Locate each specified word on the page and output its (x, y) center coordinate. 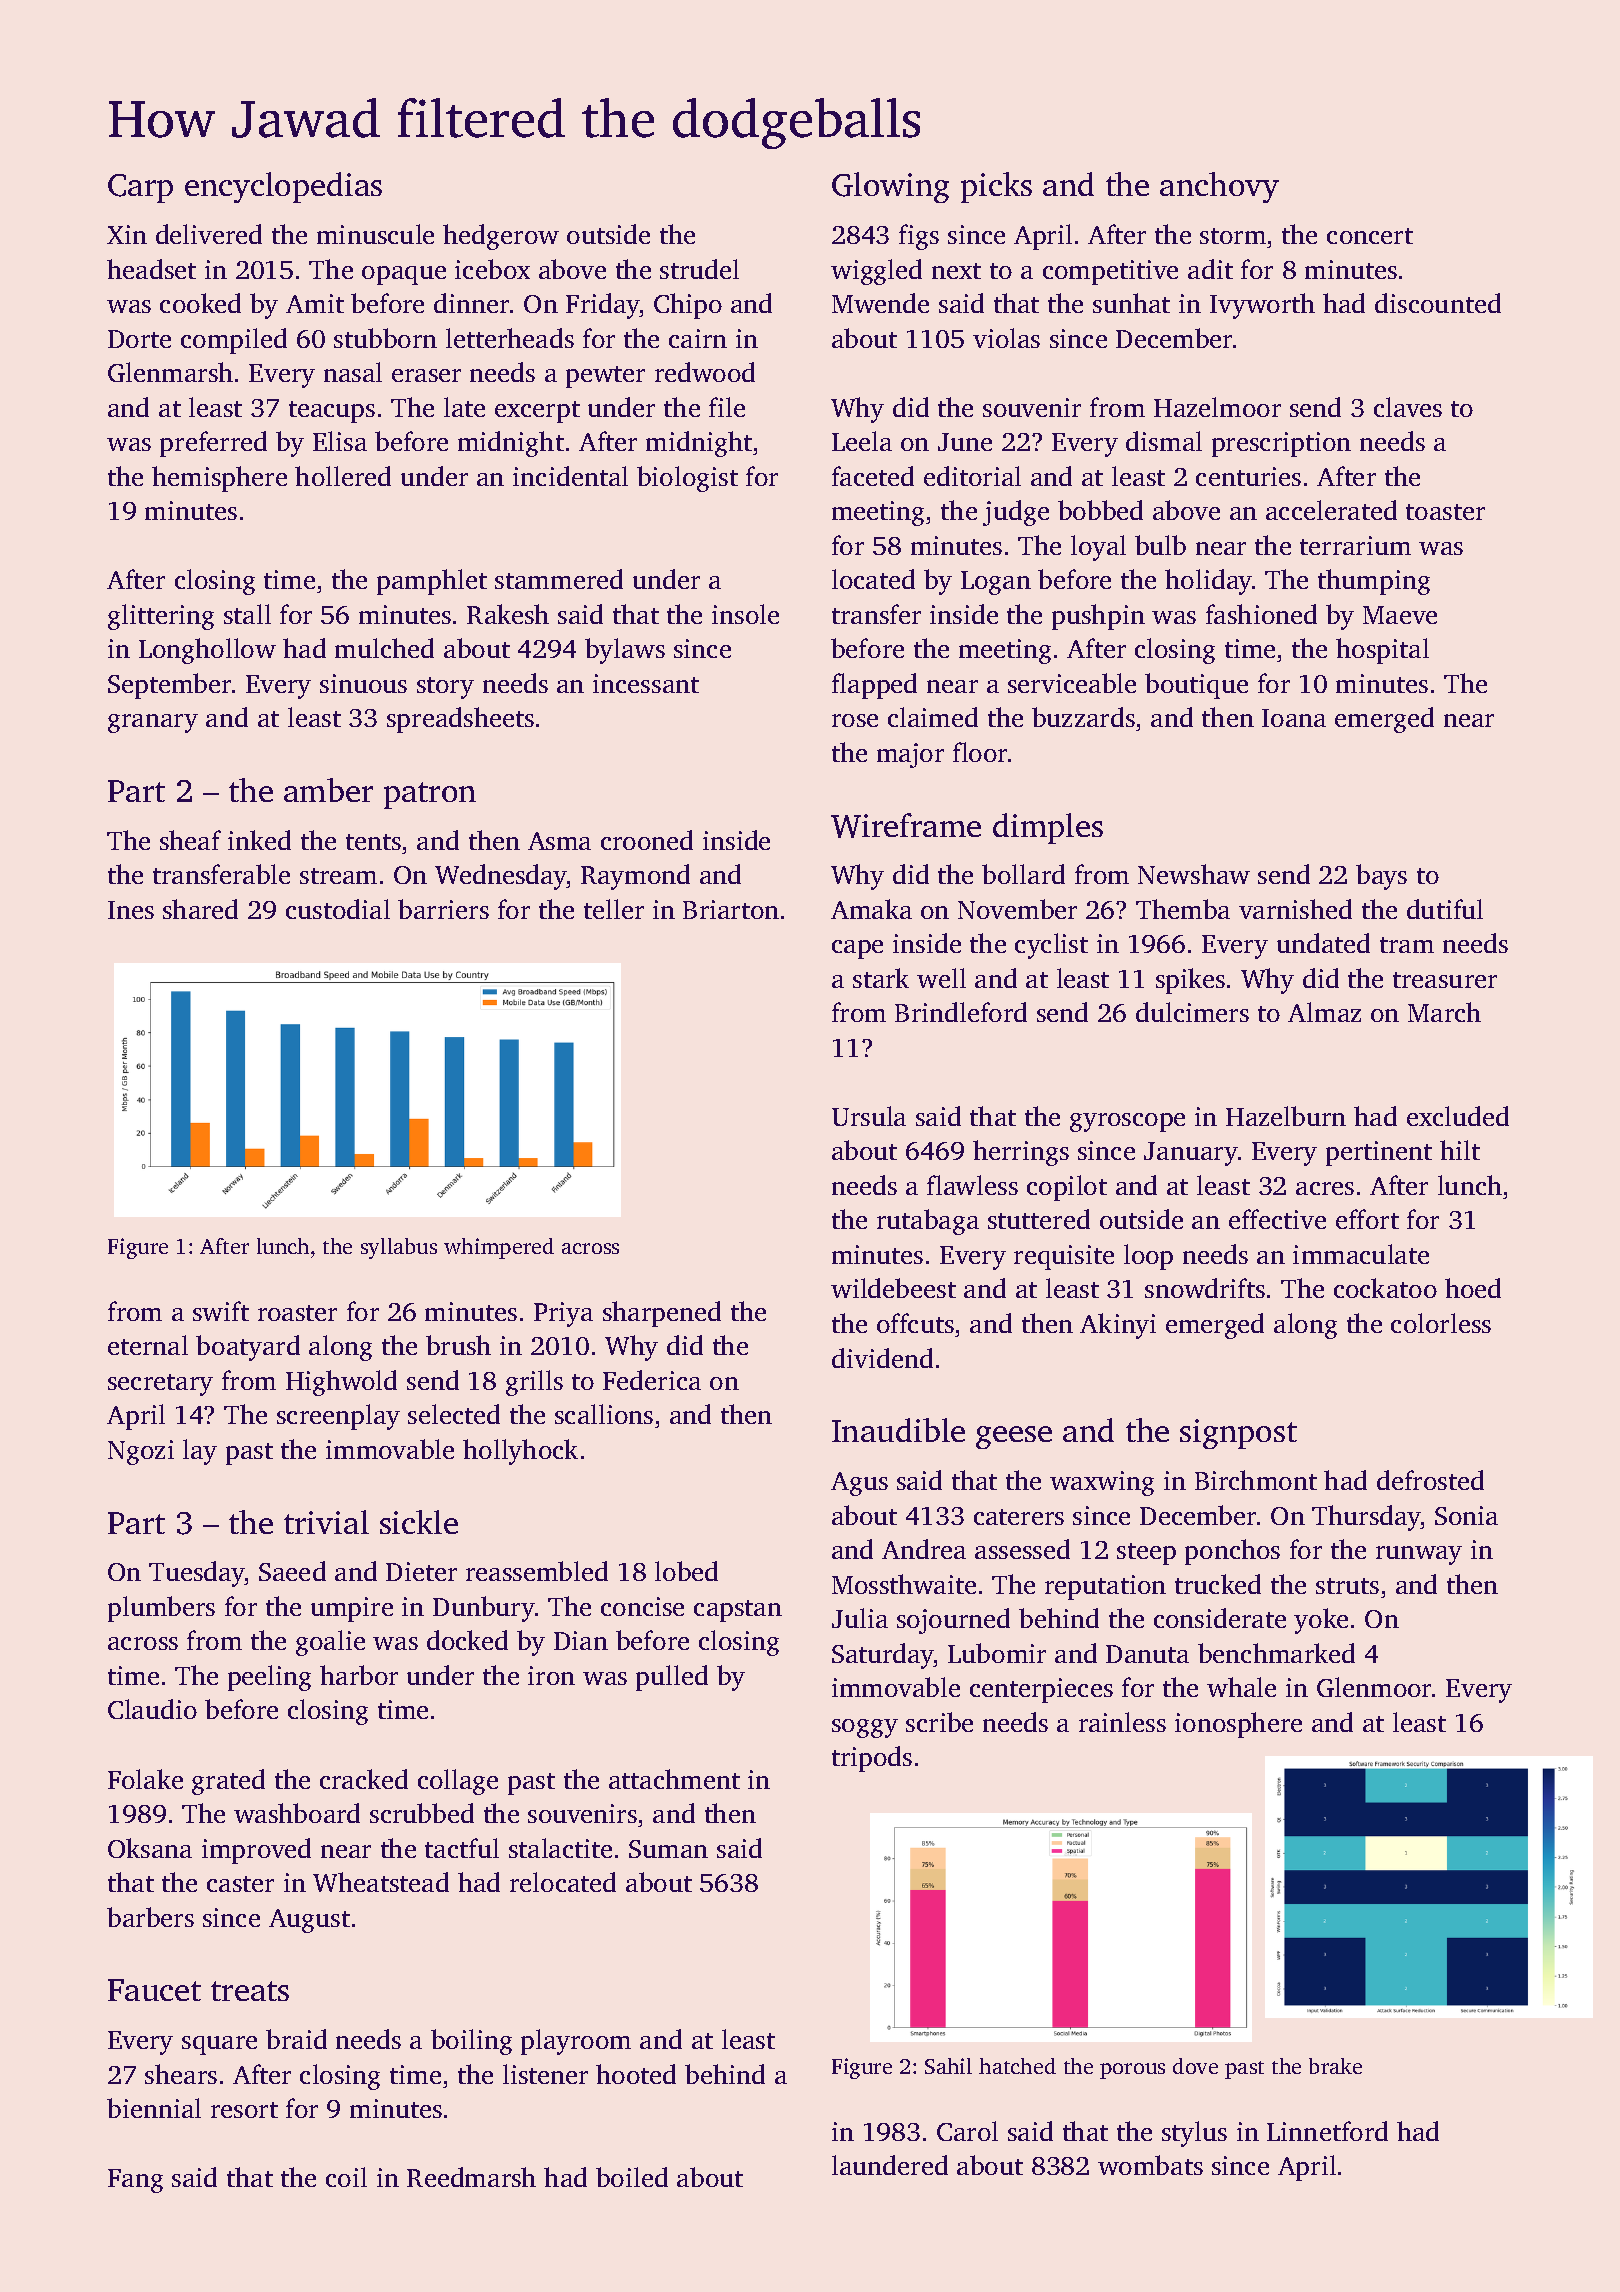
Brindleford (961, 1012)
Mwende (880, 303)
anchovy (1219, 187)
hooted (636, 2074)
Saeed (292, 1571)
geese (1014, 1437)
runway (1419, 1555)
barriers (443, 909)
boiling (471, 2042)
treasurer (1445, 980)
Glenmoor (1374, 1687)
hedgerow (501, 237)
